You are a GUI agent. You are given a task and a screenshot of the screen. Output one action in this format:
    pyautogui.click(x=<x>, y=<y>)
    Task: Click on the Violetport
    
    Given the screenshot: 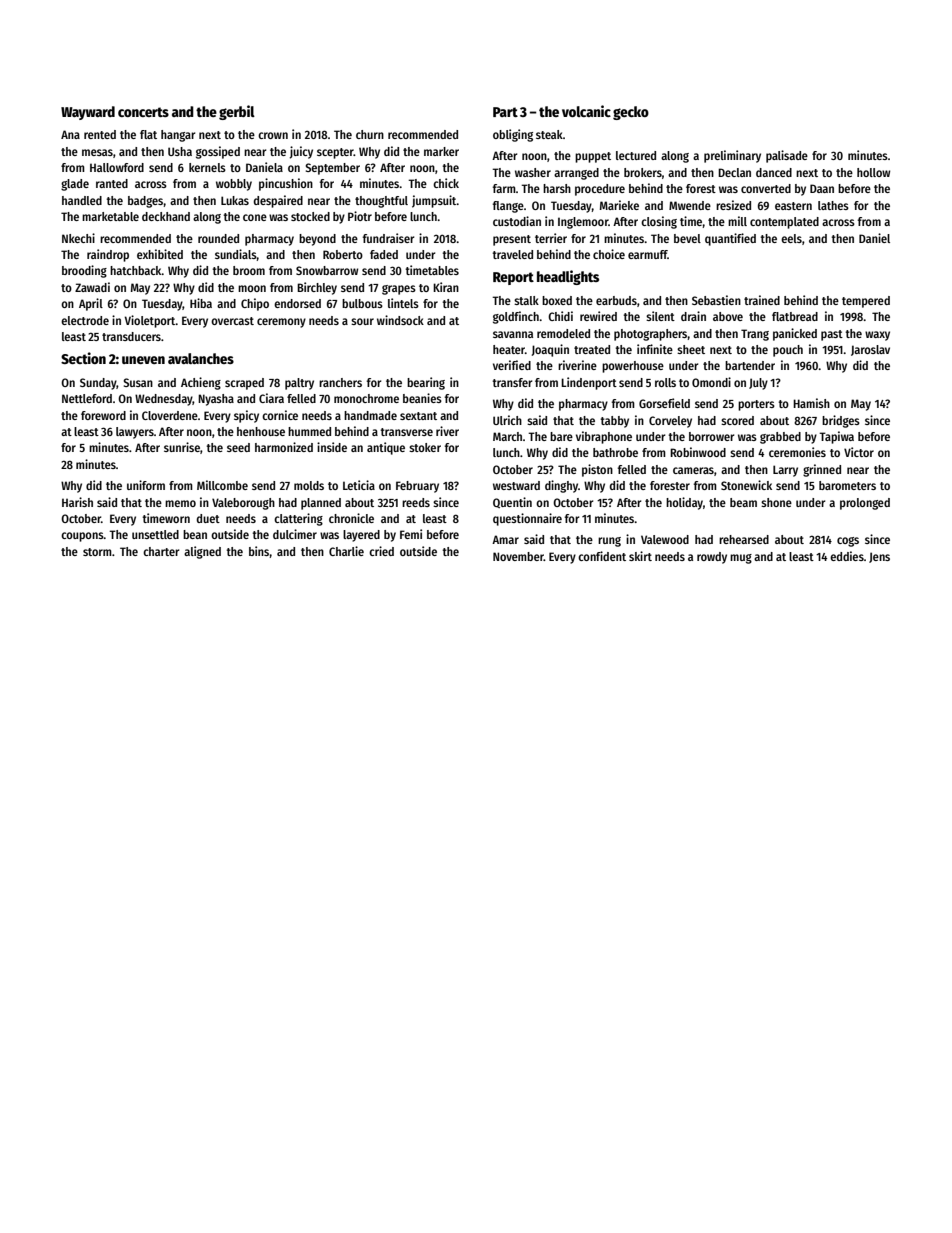 What is the action you would take?
    pyautogui.click(x=150, y=321)
